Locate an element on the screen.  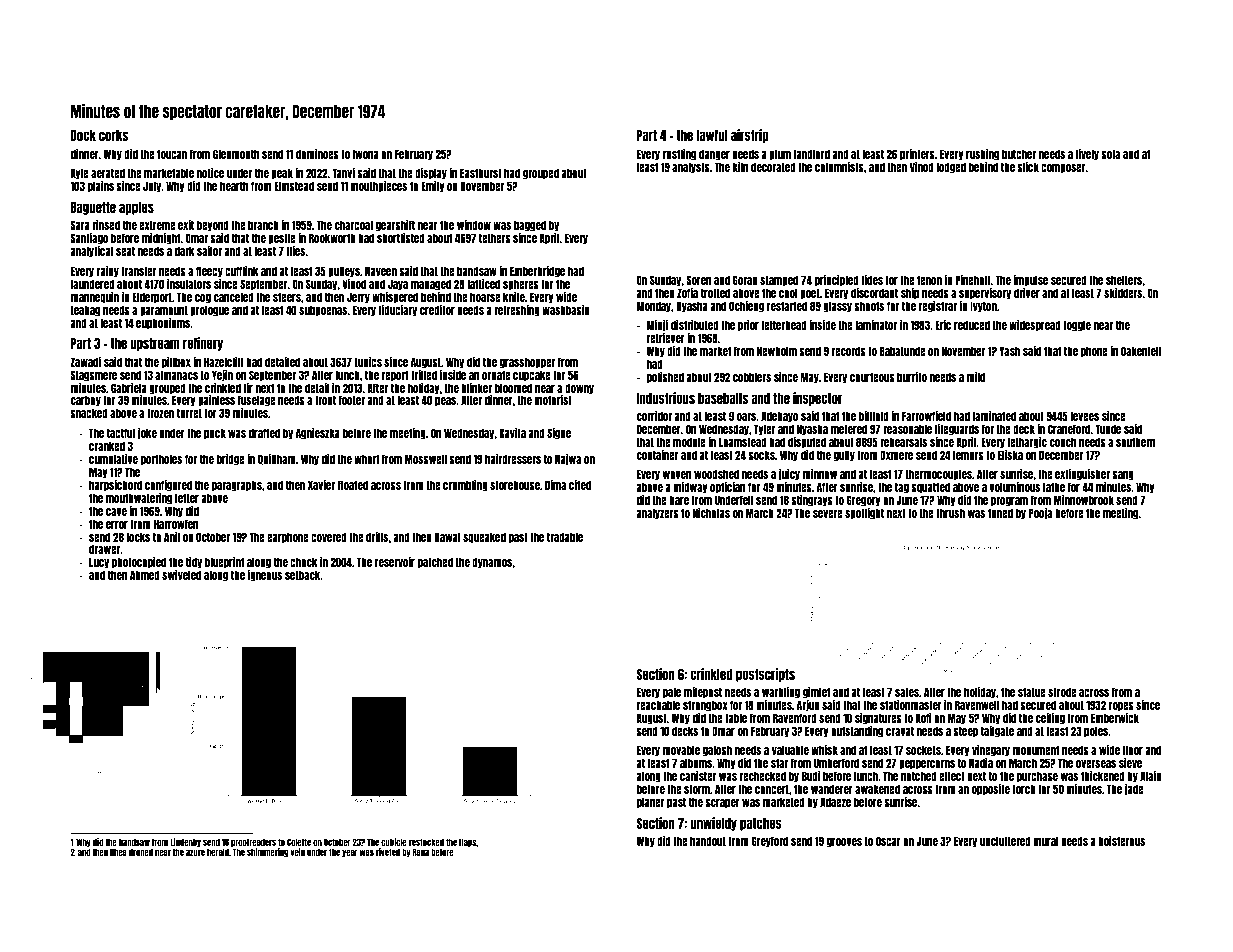
southern is located at coordinates (1135, 442).
